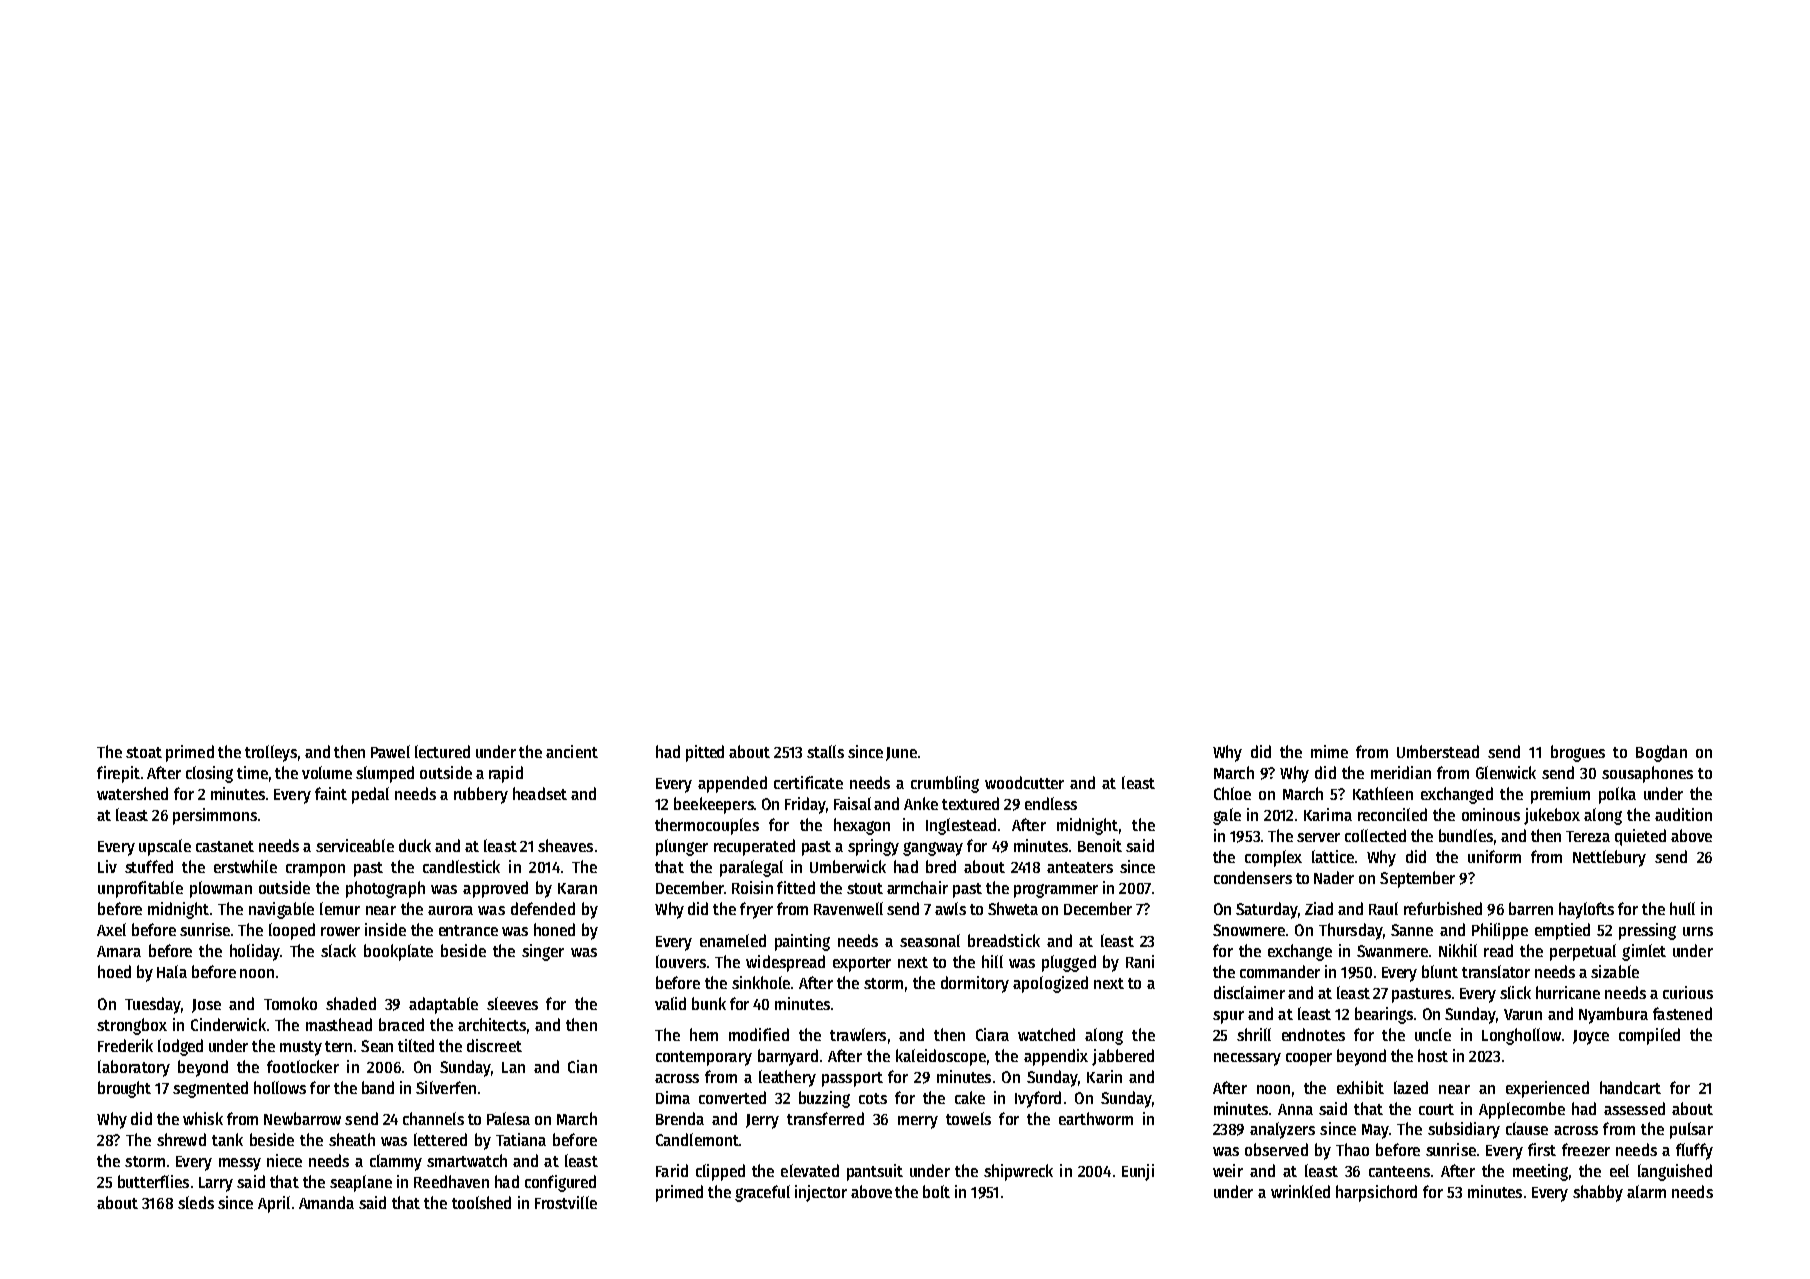  What do you see at coordinates (165, 847) in the image?
I see `upscale` at bounding box center [165, 847].
